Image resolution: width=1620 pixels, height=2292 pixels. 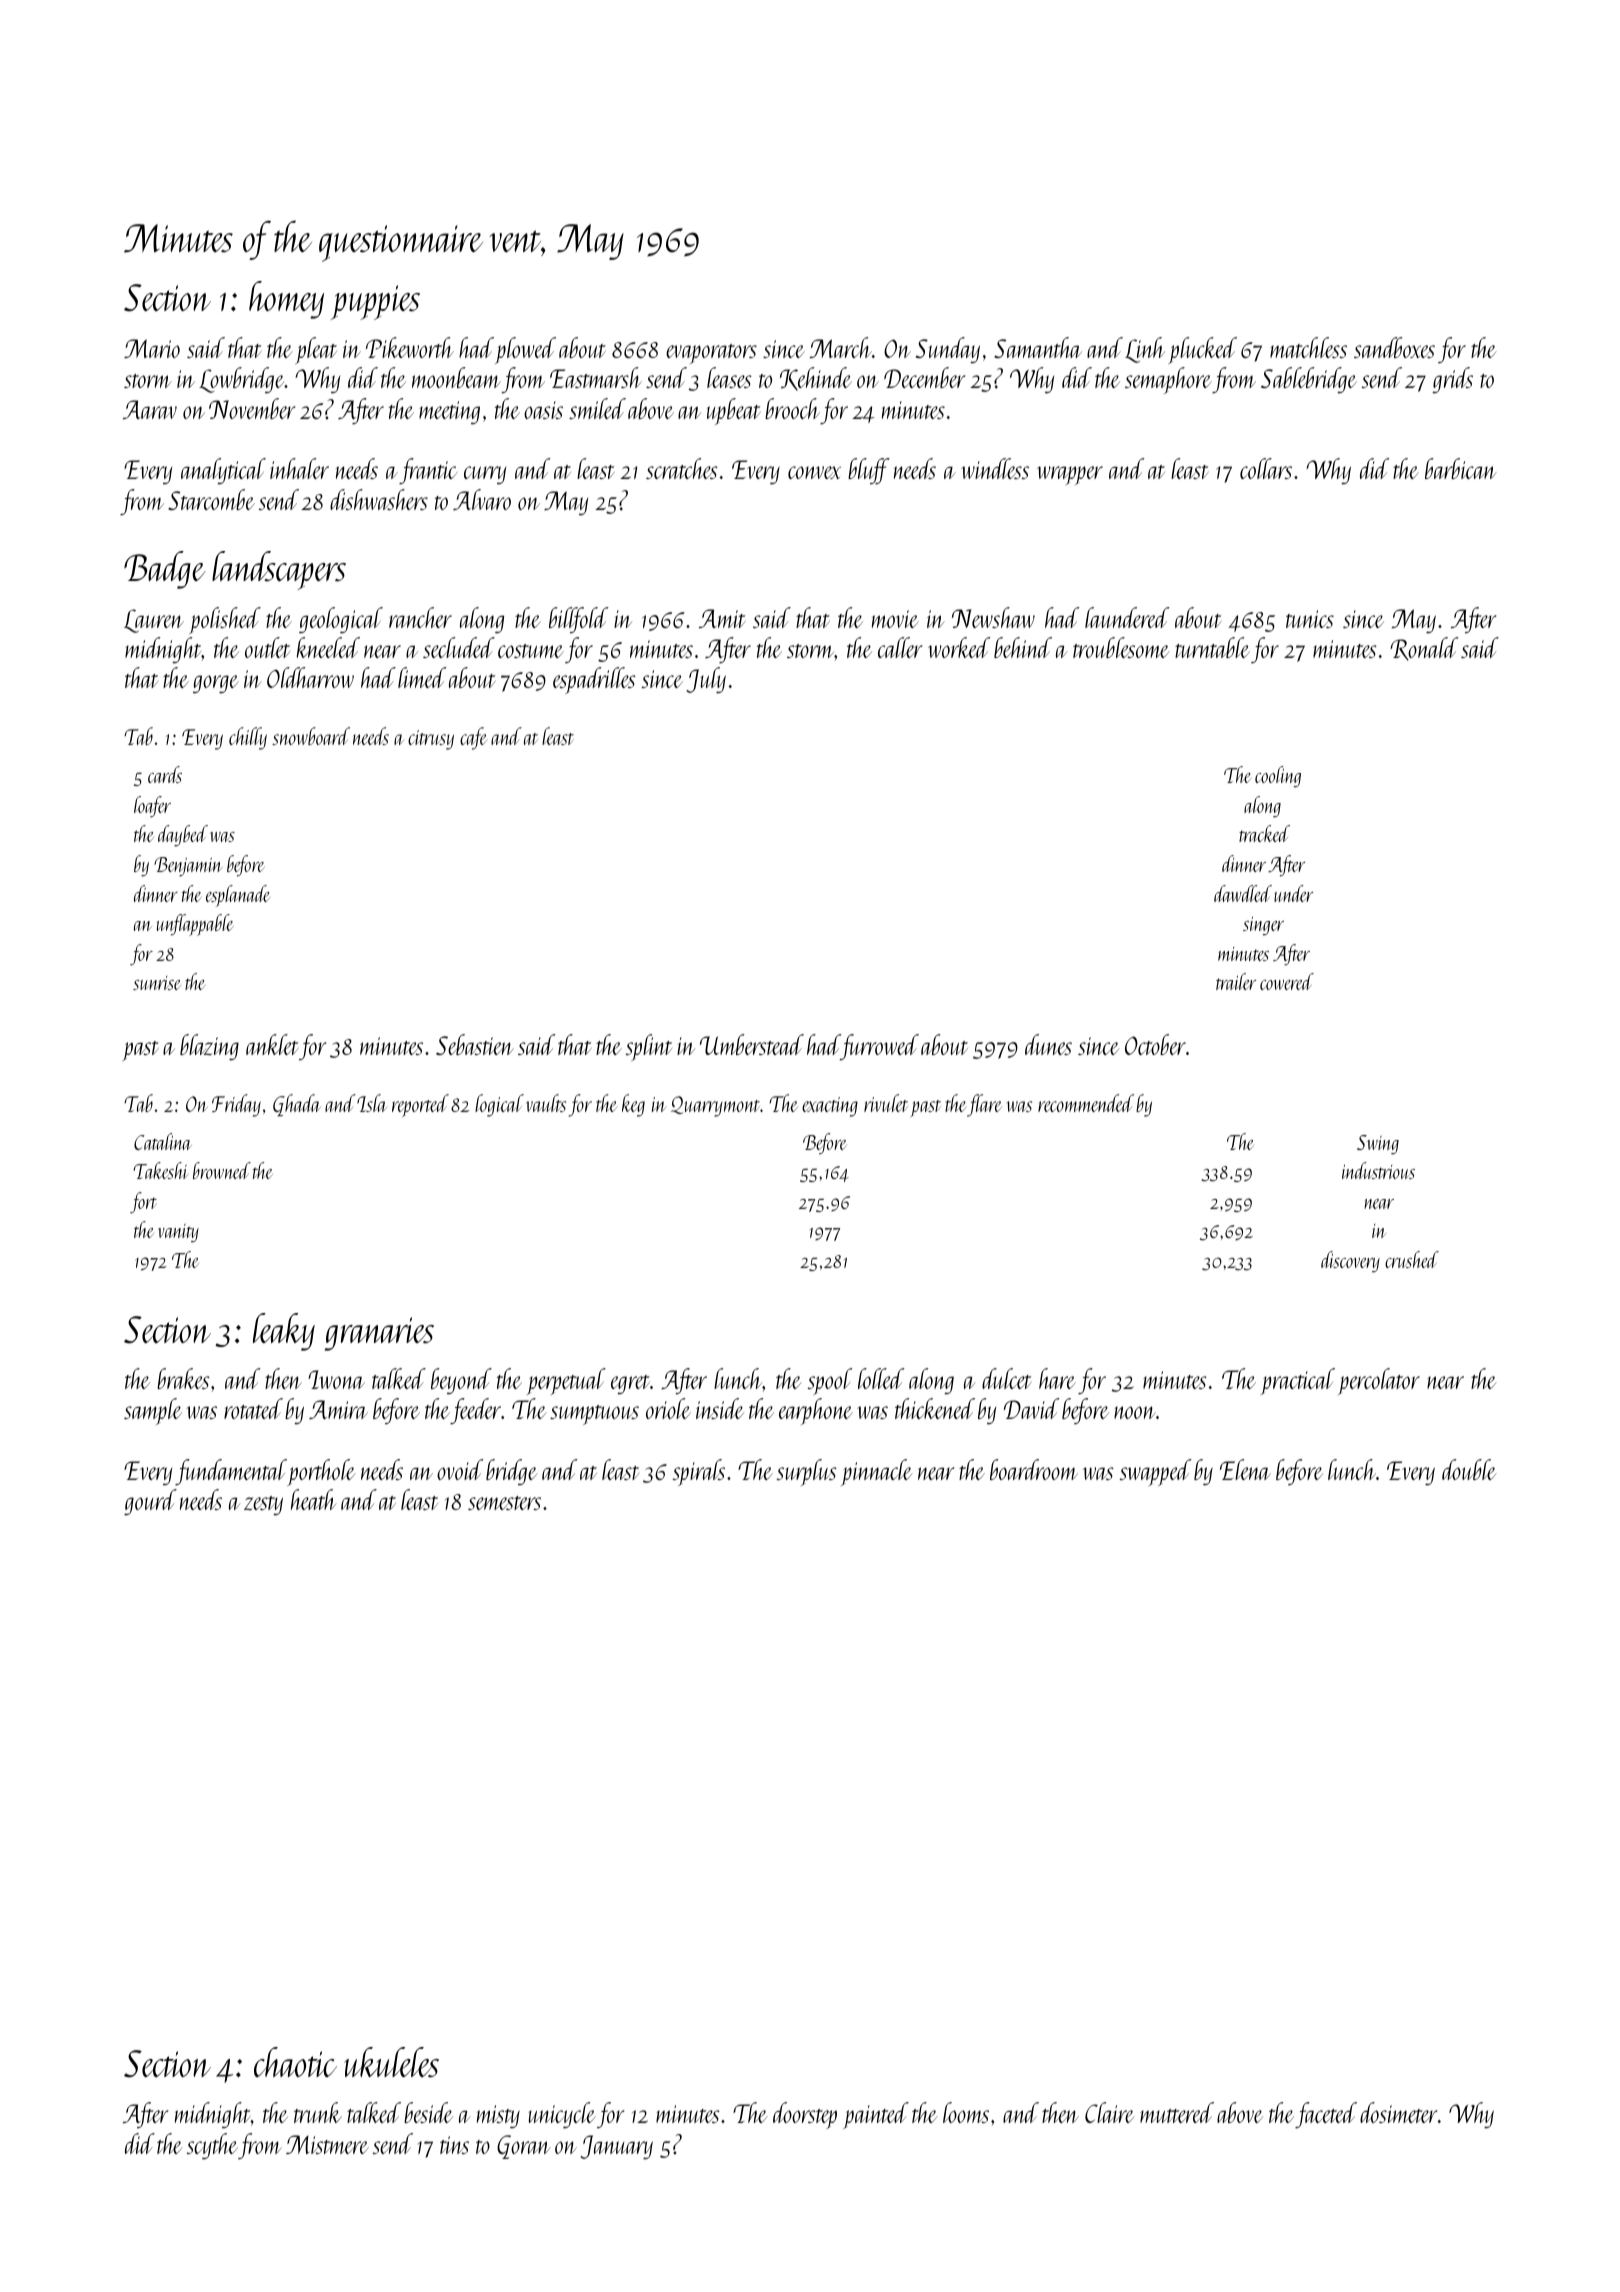 I want to click on discovery, so click(x=1350, y=1261).
